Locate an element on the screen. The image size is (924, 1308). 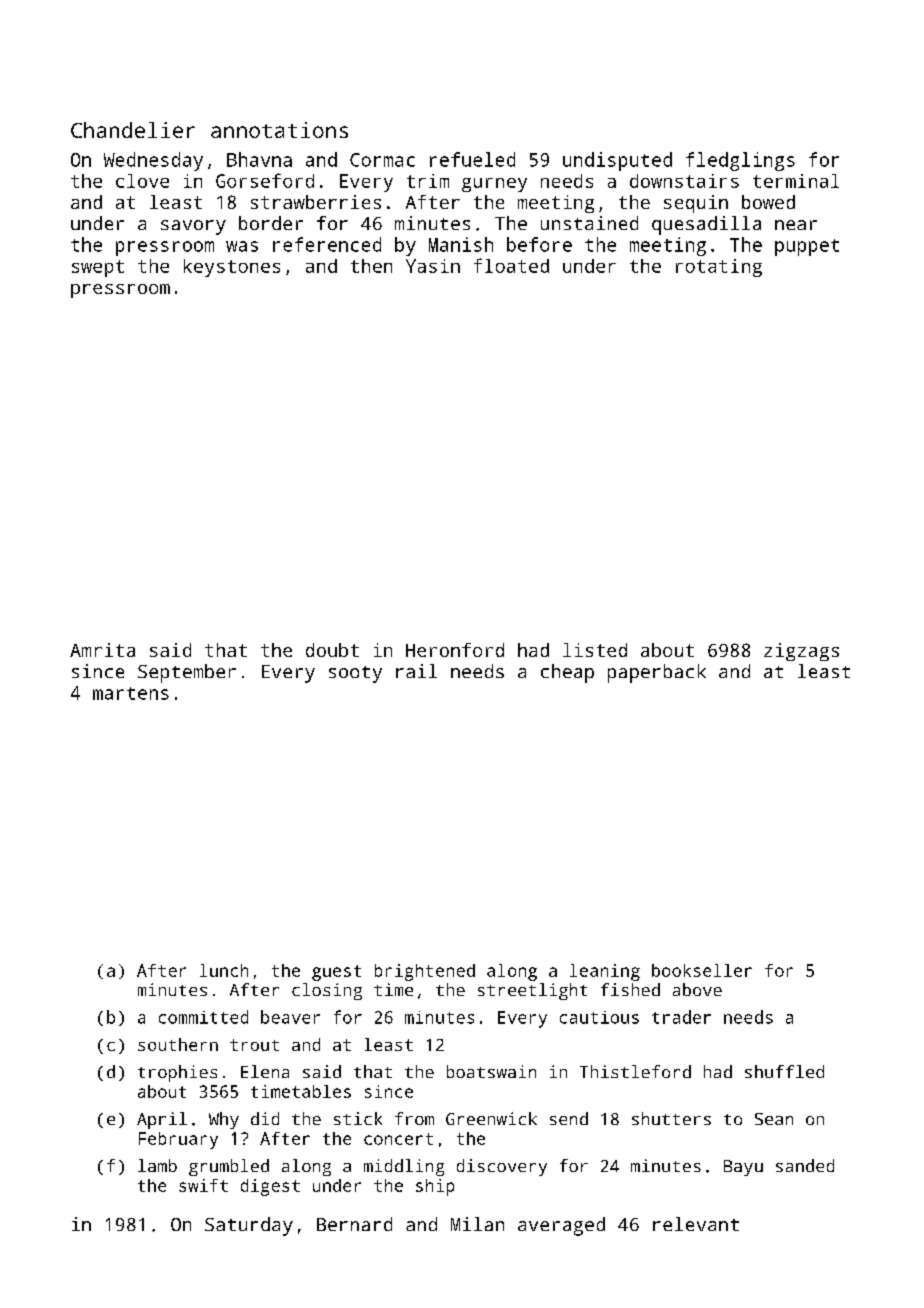
lunch is located at coordinates (224, 970).
